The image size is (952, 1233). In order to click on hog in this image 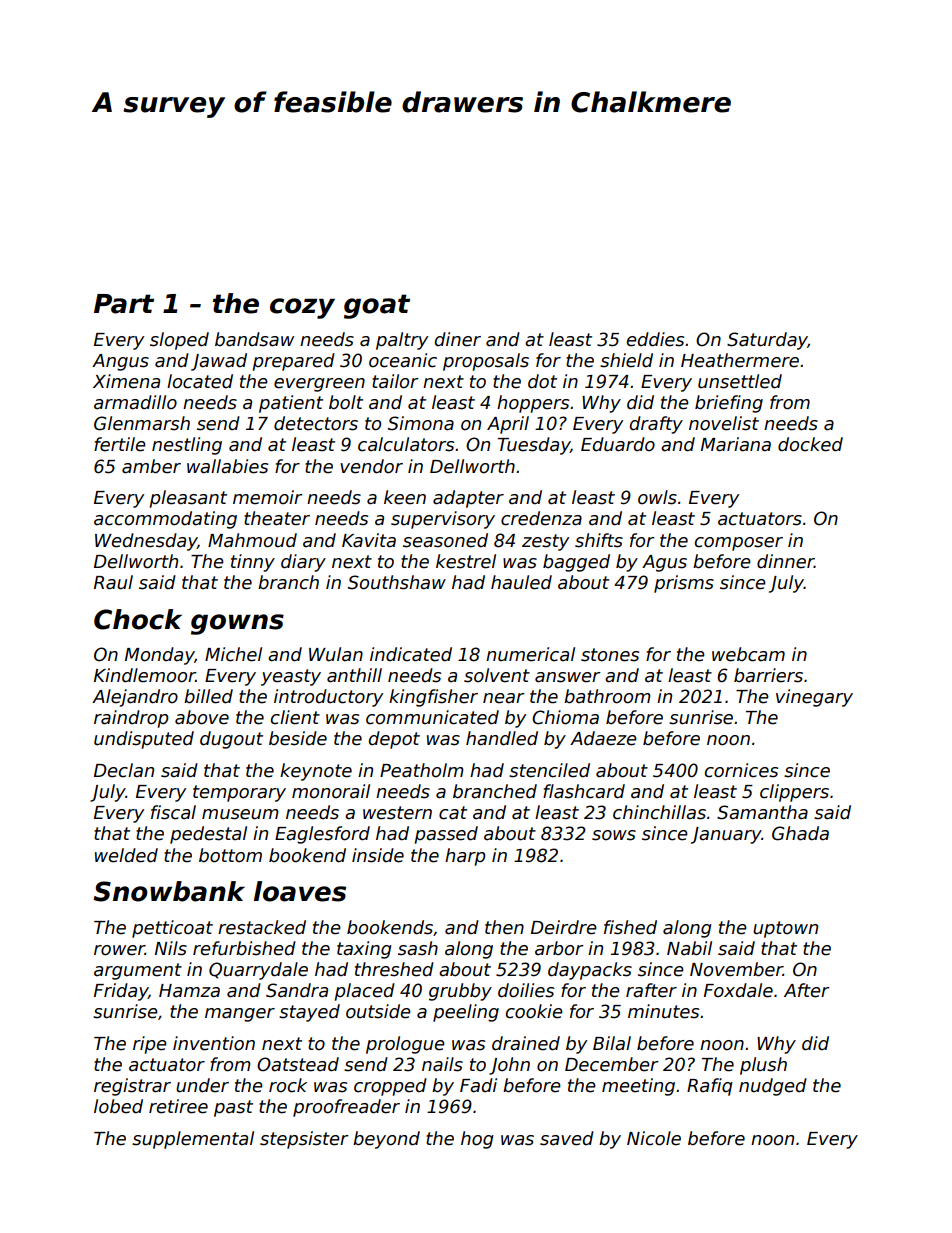, I will do `click(477, 1140)`.
